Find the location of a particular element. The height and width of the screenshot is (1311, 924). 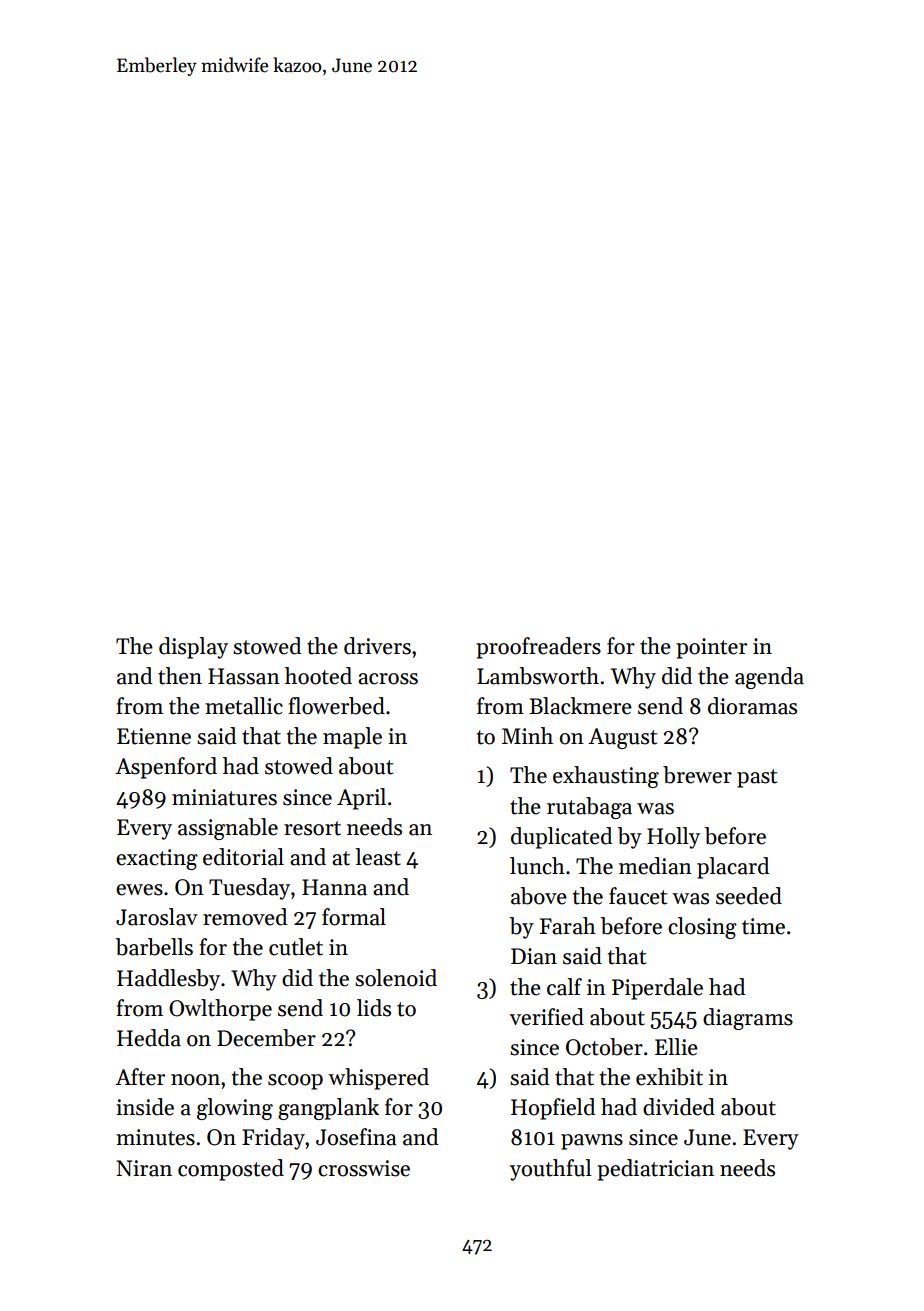

barbells is located at coordinates (154, 947).
